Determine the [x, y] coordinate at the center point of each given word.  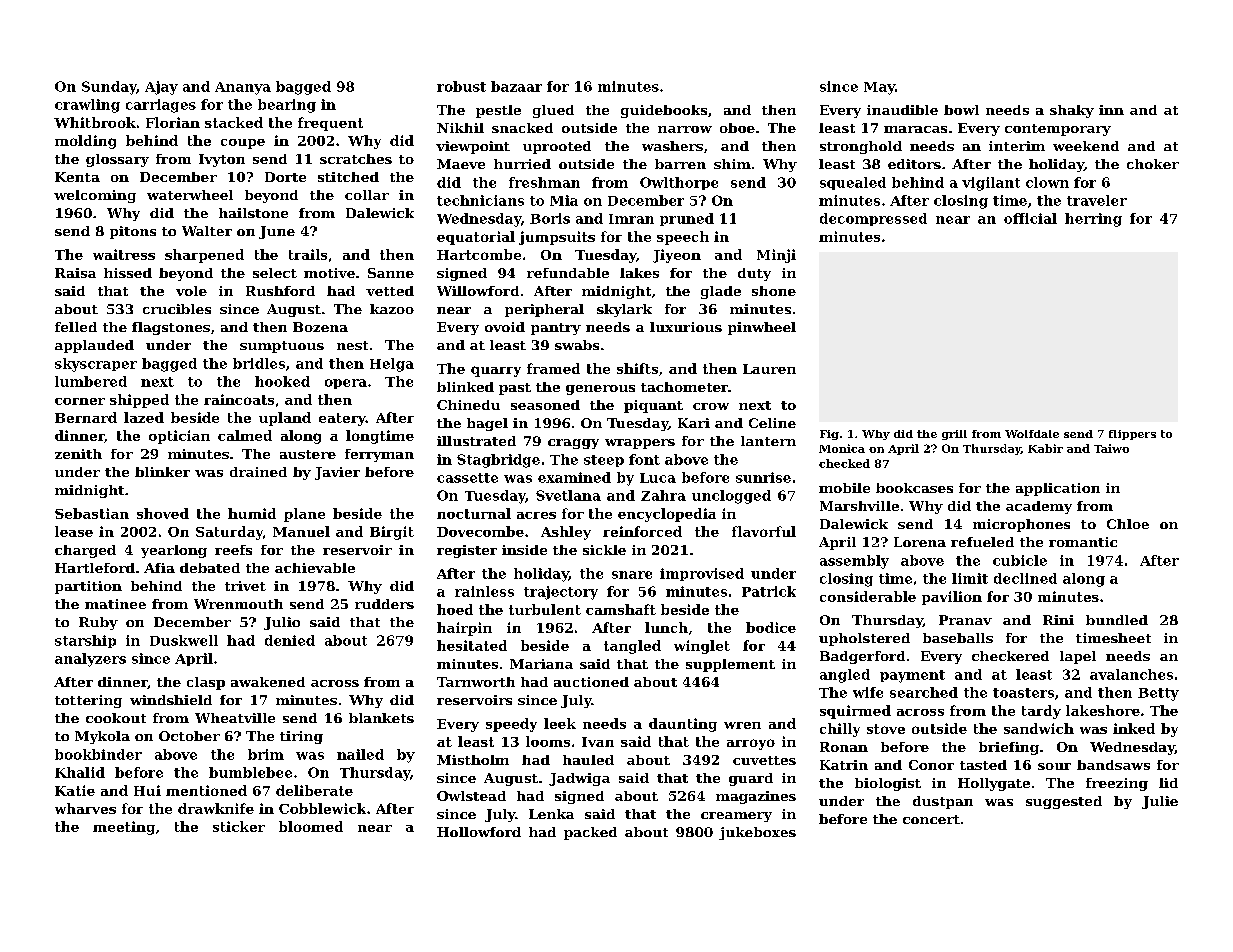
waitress [124, 254]
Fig [829, 435]
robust [461, 86]
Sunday [109, 88]
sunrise [763, 477]
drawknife [216, 808]
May [879, 88]
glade [721, 292]
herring [1093, 220]
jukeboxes [757, 833]
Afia [159, 568]
